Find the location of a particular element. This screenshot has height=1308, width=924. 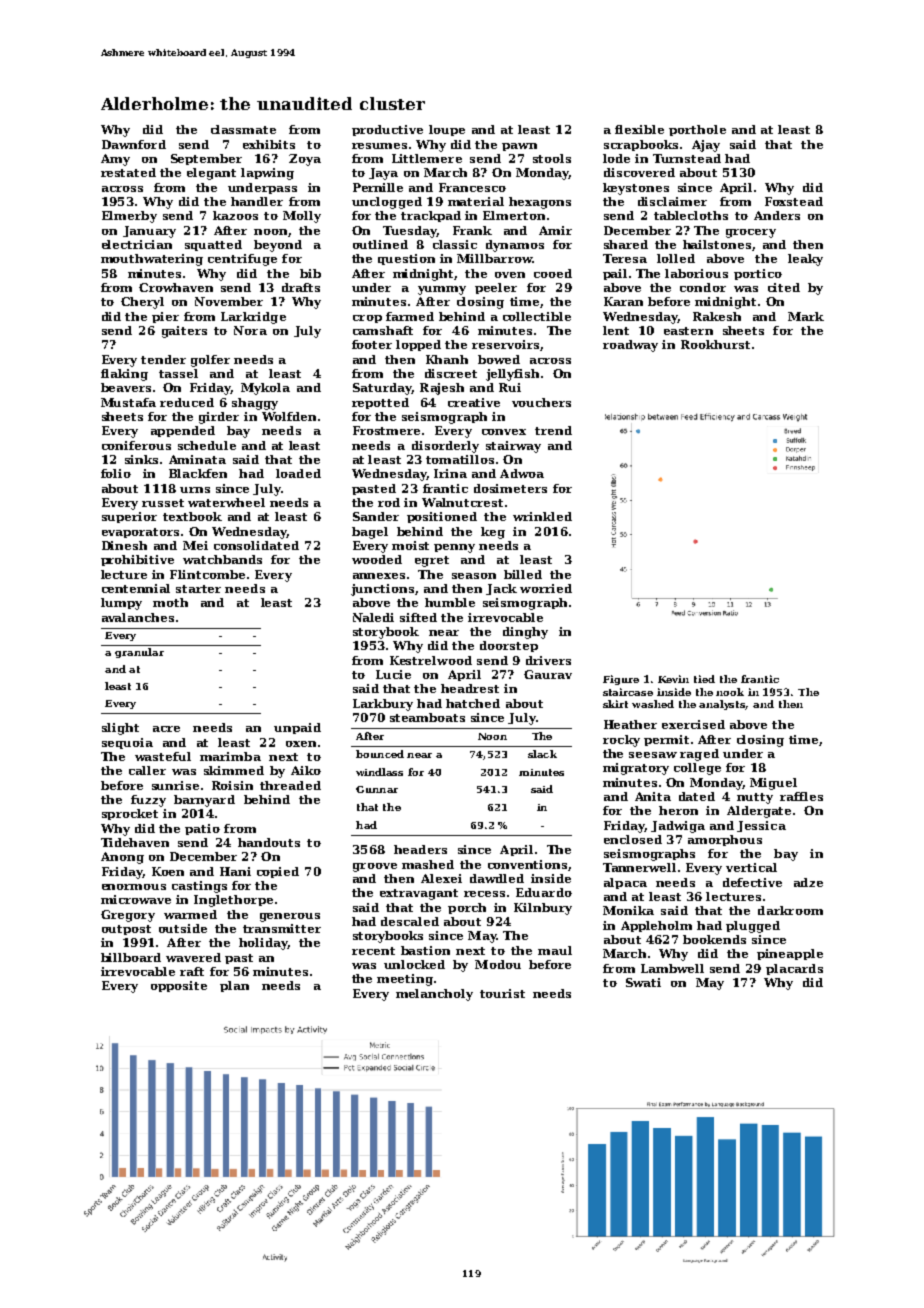

beyond is located at coordinates (278, 246).
